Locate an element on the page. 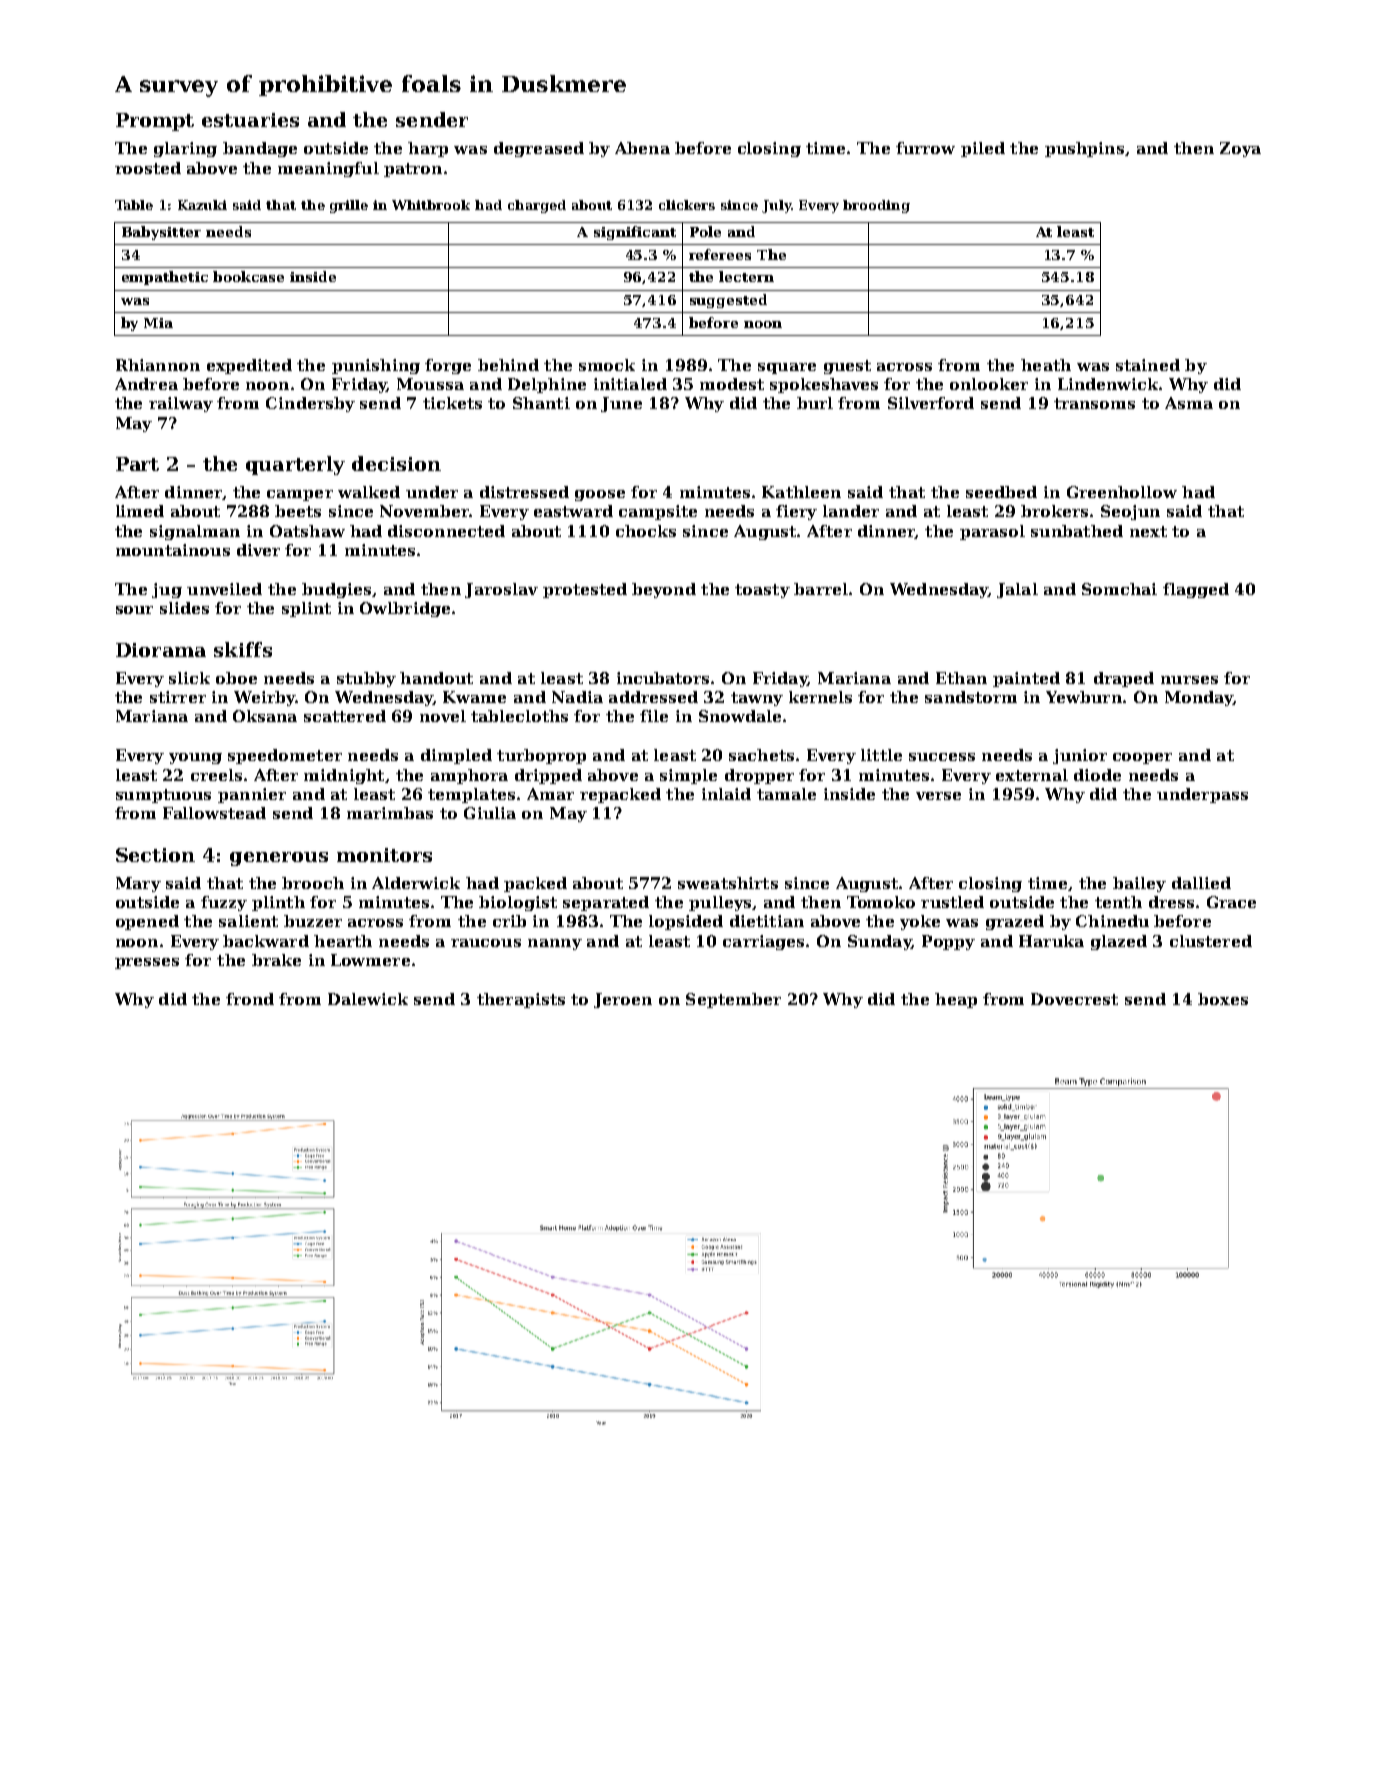 The image size is (1380, 1785). Greenhollow is located at coordinates (1122, 492).
